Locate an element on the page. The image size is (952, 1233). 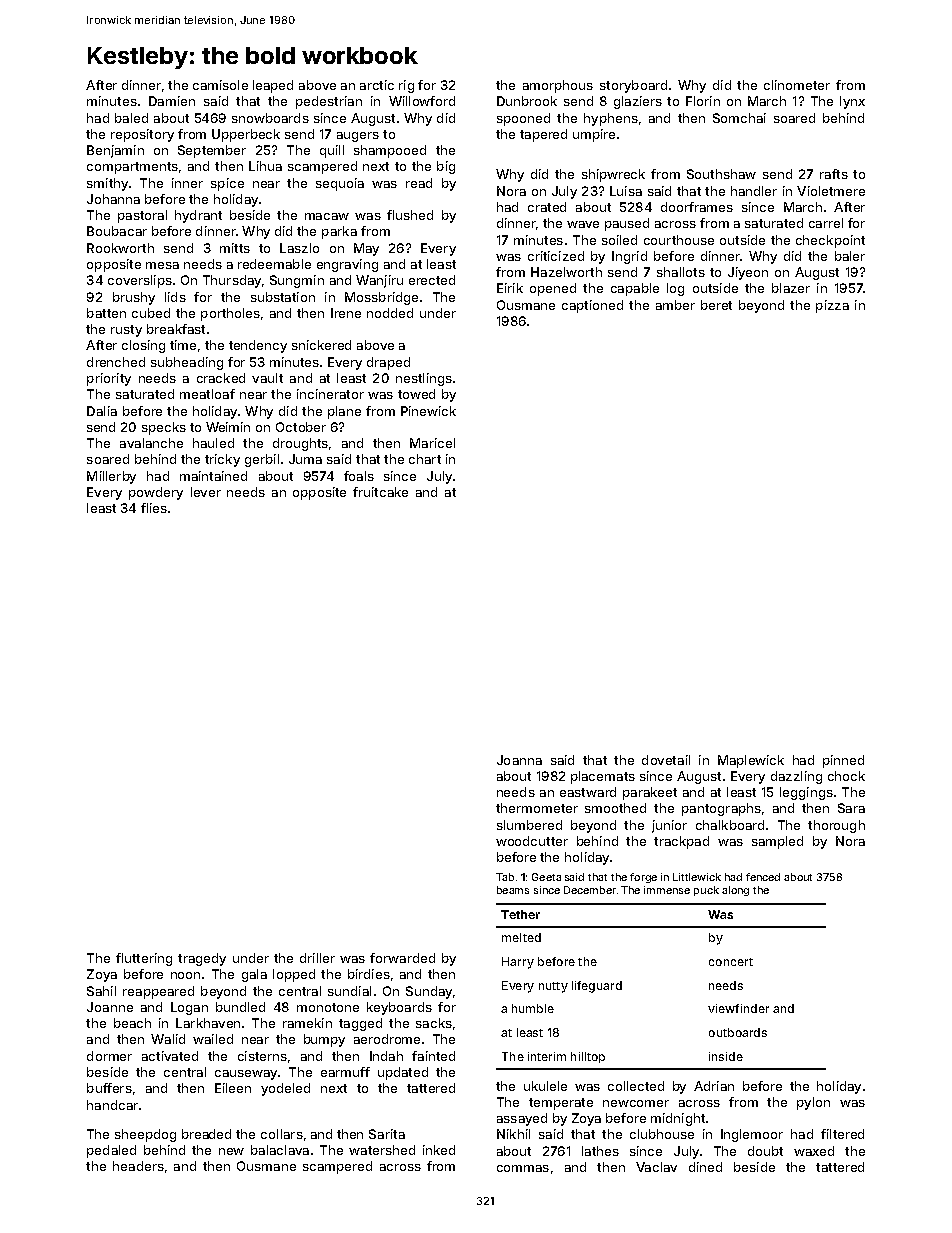
chalkboard is located at coordinates (730, 825).
